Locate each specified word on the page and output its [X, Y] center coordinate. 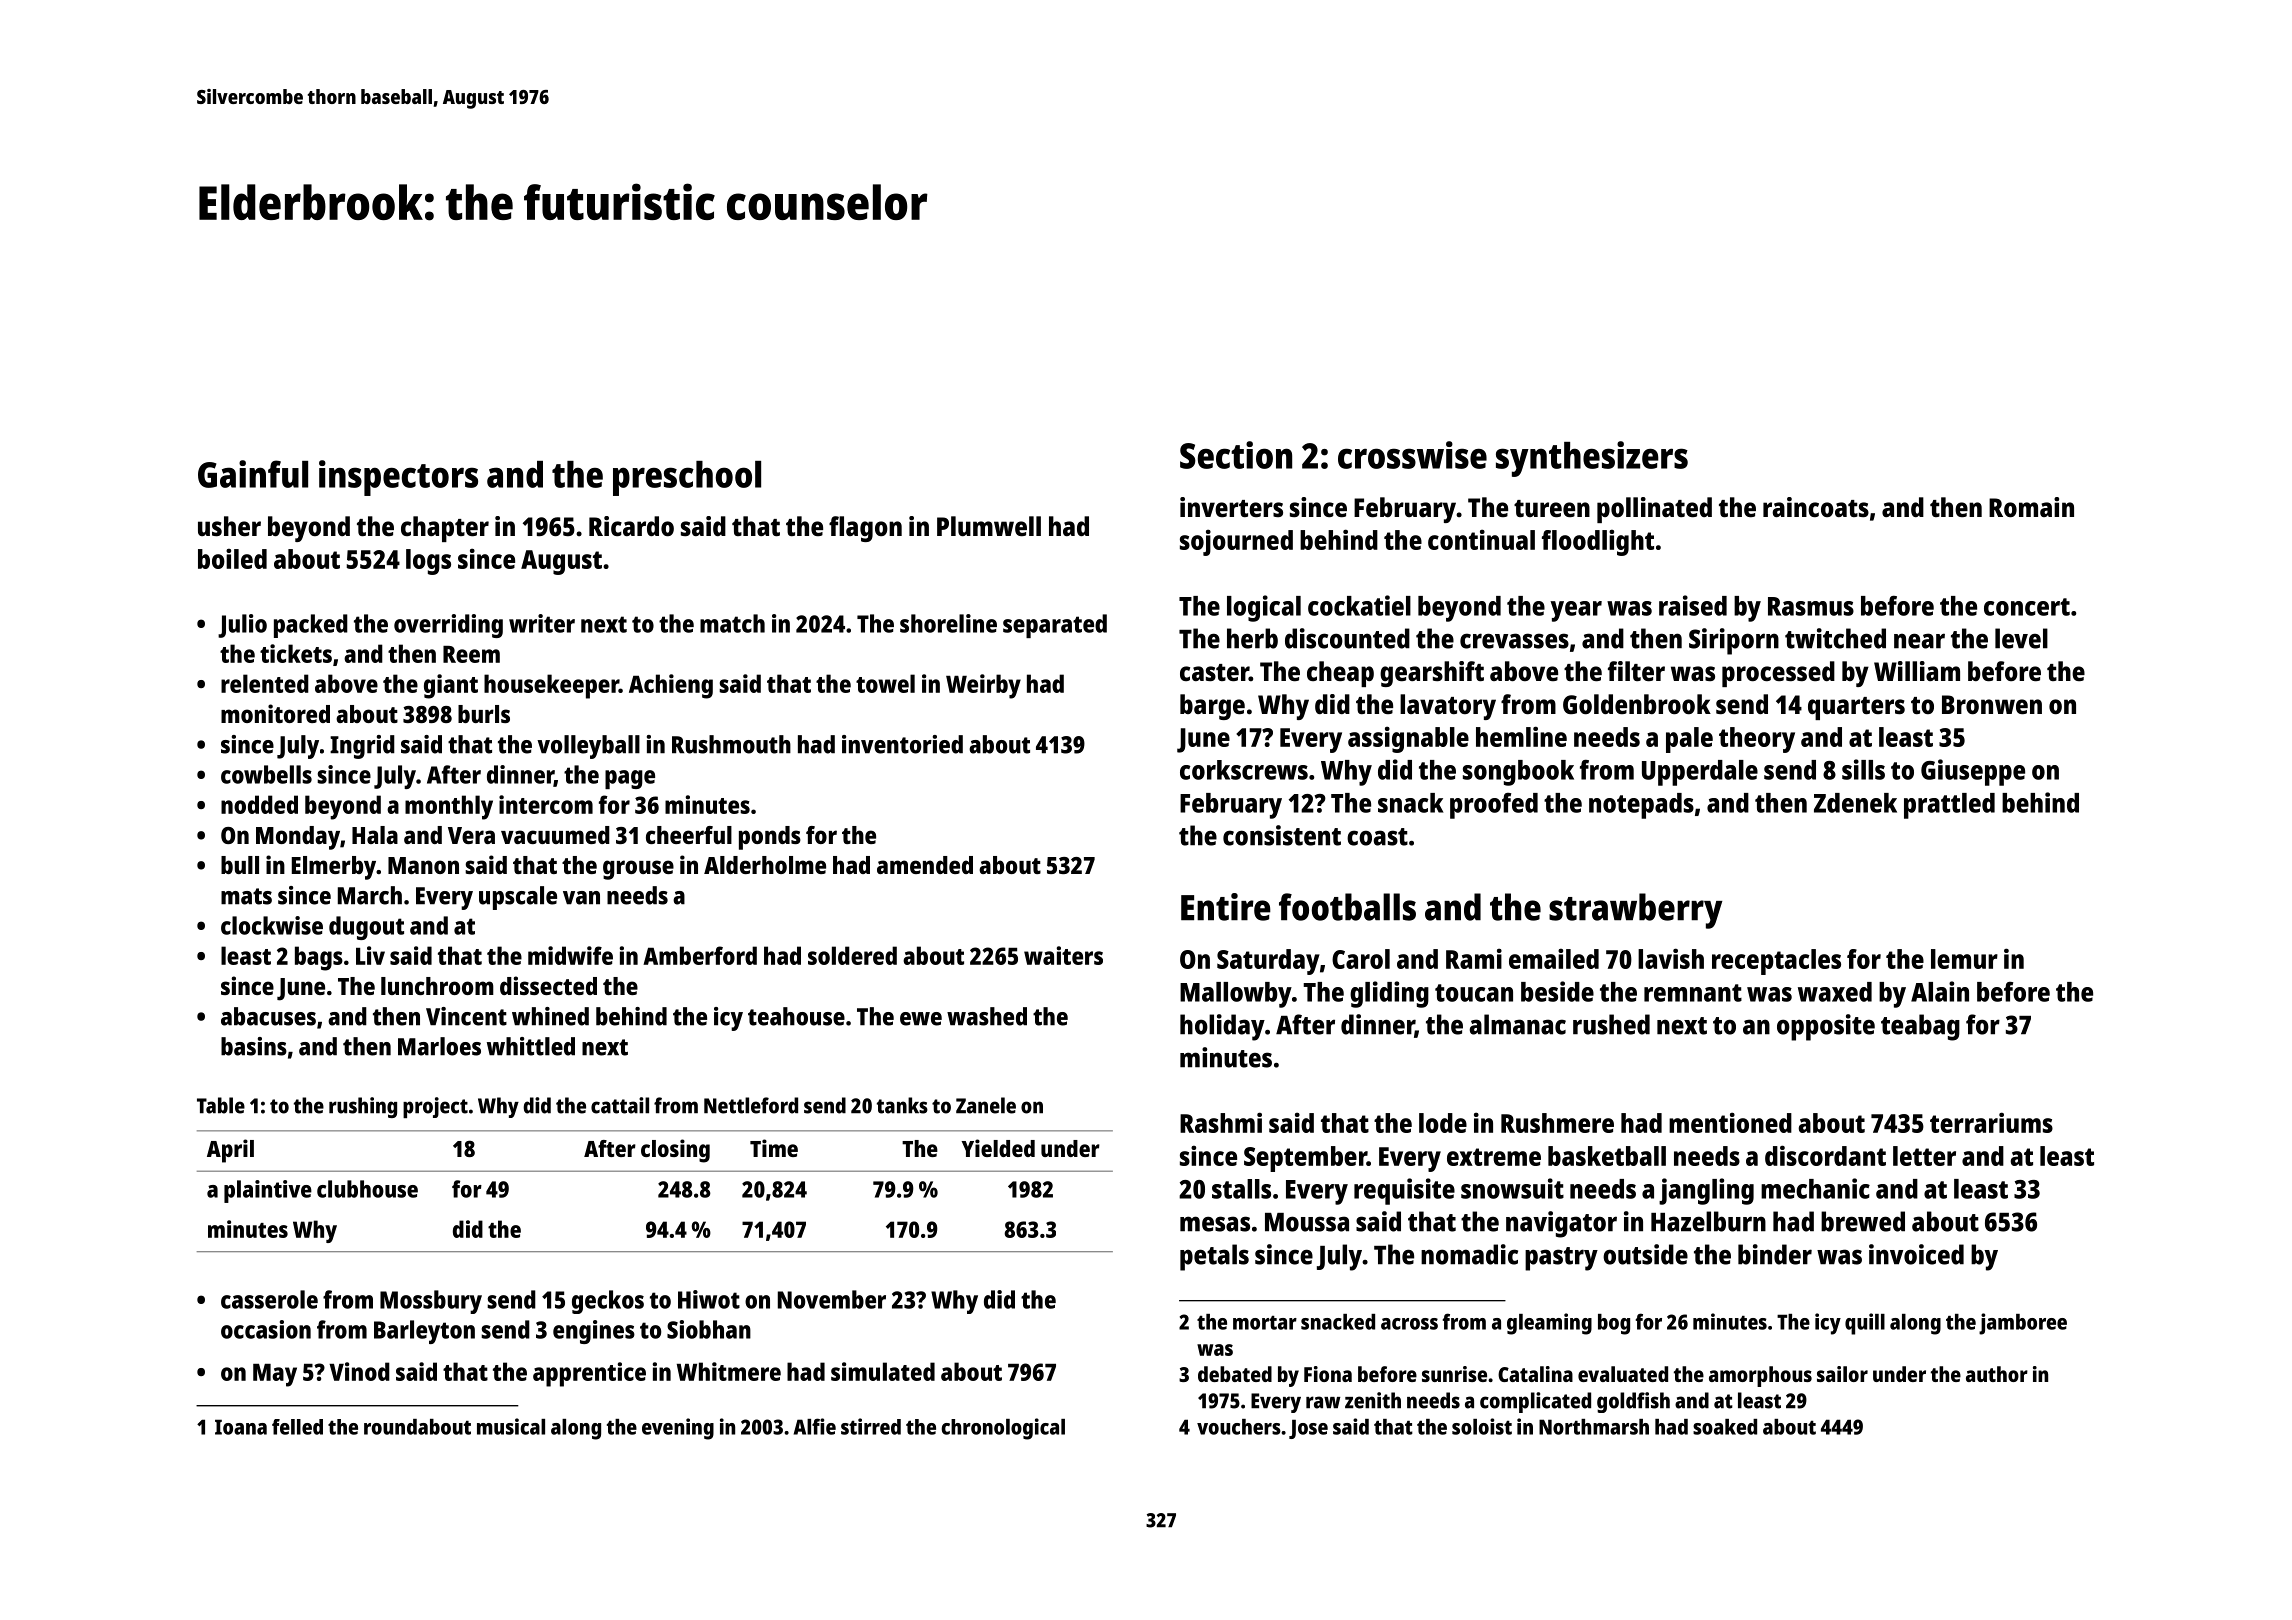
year [1576, 611]
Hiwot [709, 1299]
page [630, 779]
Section [1236, 455]
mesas [1215, 1224]
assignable [1408, 739]
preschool [687, 478]
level [2021, 638]
